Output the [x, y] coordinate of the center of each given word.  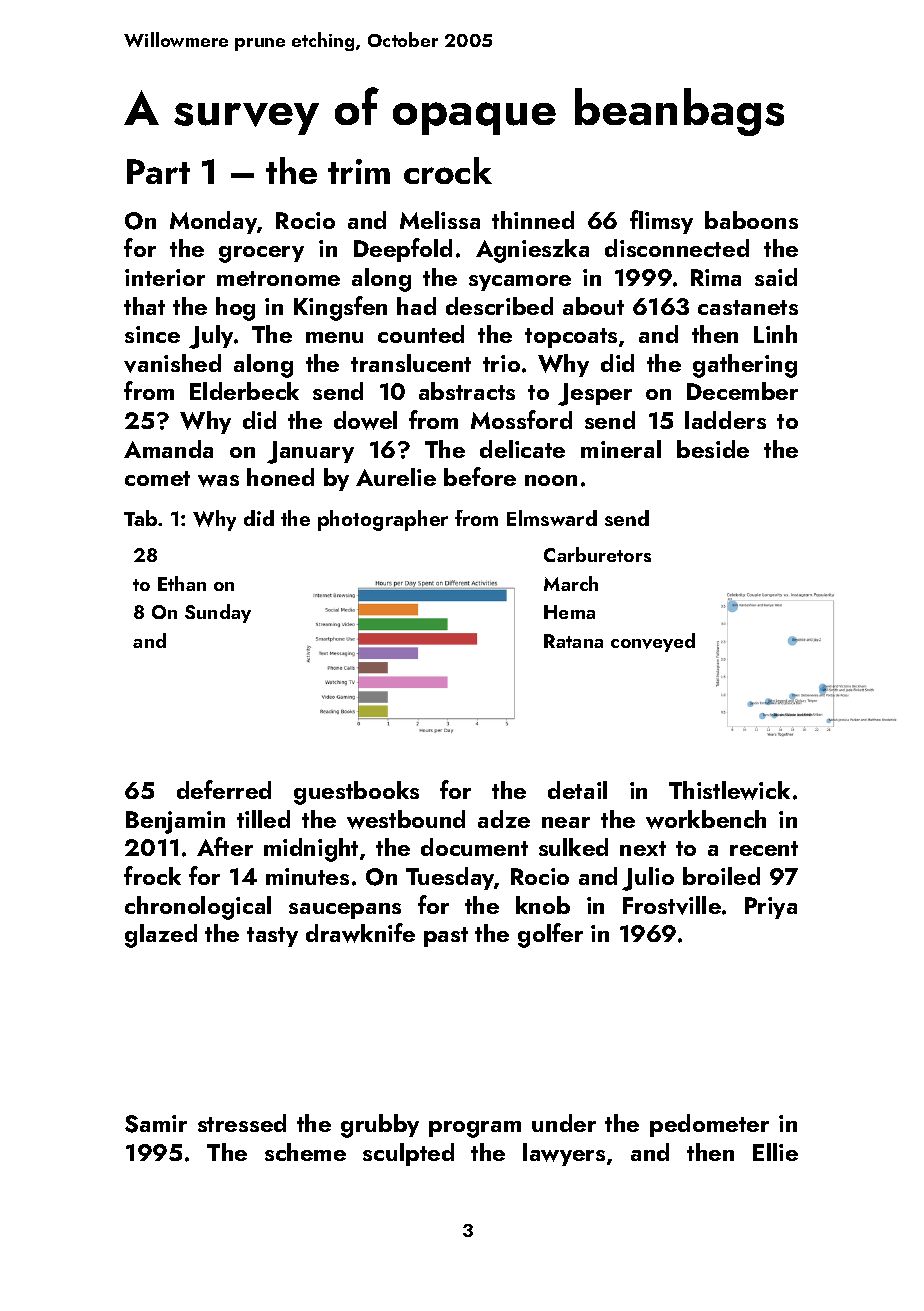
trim [359, 171]
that [144, 306]
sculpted [408, 1154]
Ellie [775, 1152]
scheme [305, 1152]
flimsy [661, 222]
